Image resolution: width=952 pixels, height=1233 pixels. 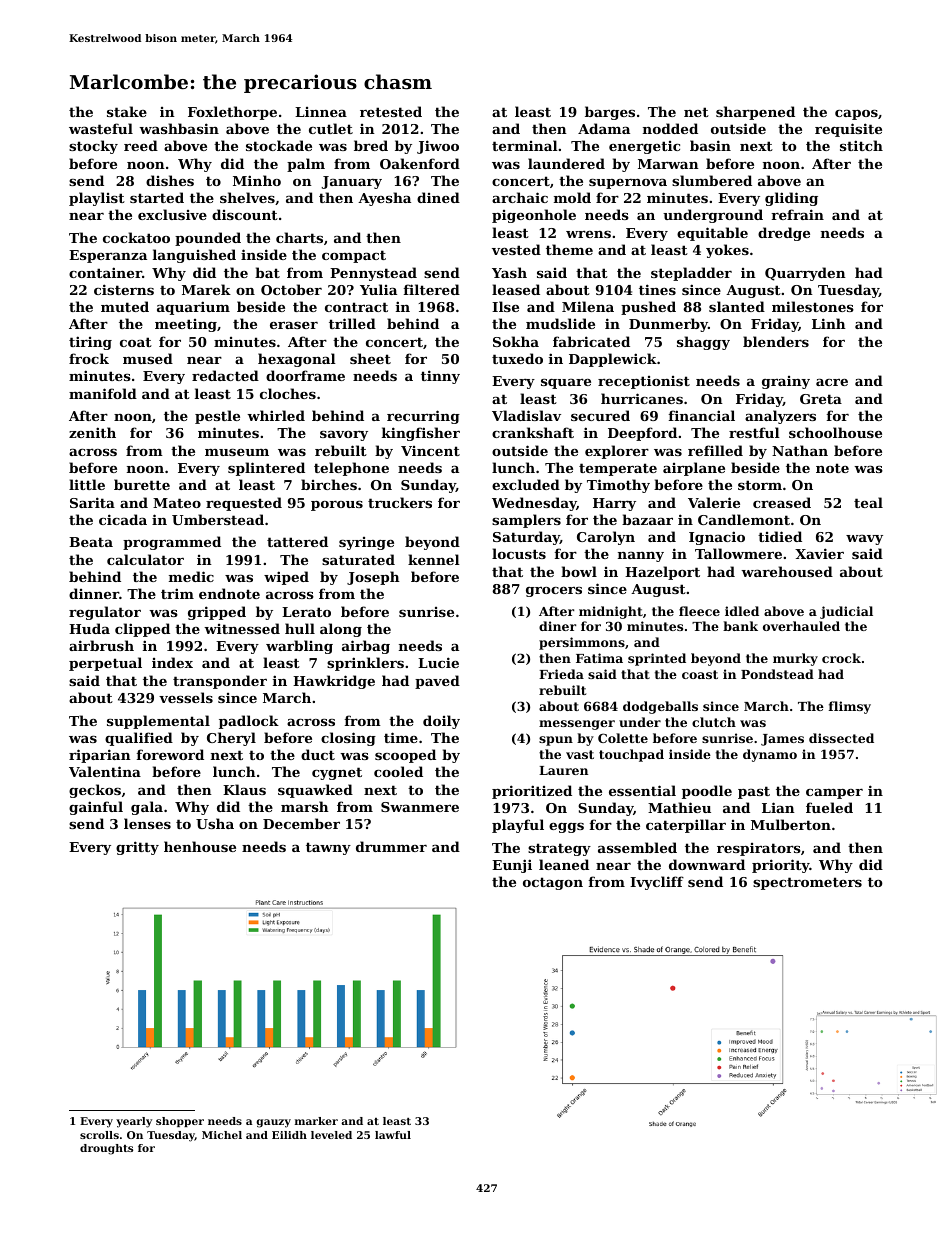 I want to click on tattered, so click(x=297, y=541).
